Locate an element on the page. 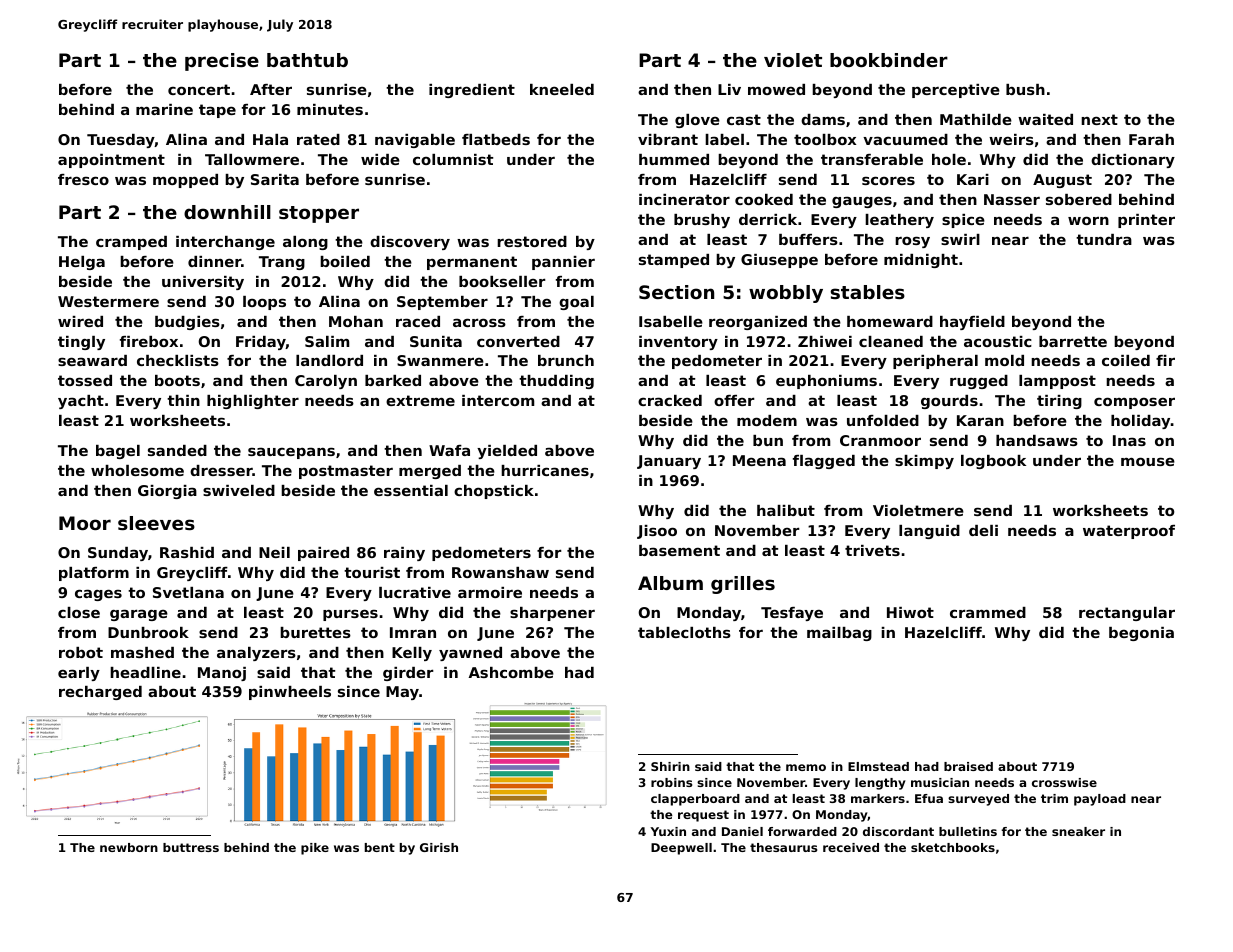 The width and height of the page is (1233, 952). weirs is located at coordinates (1011, 139).
